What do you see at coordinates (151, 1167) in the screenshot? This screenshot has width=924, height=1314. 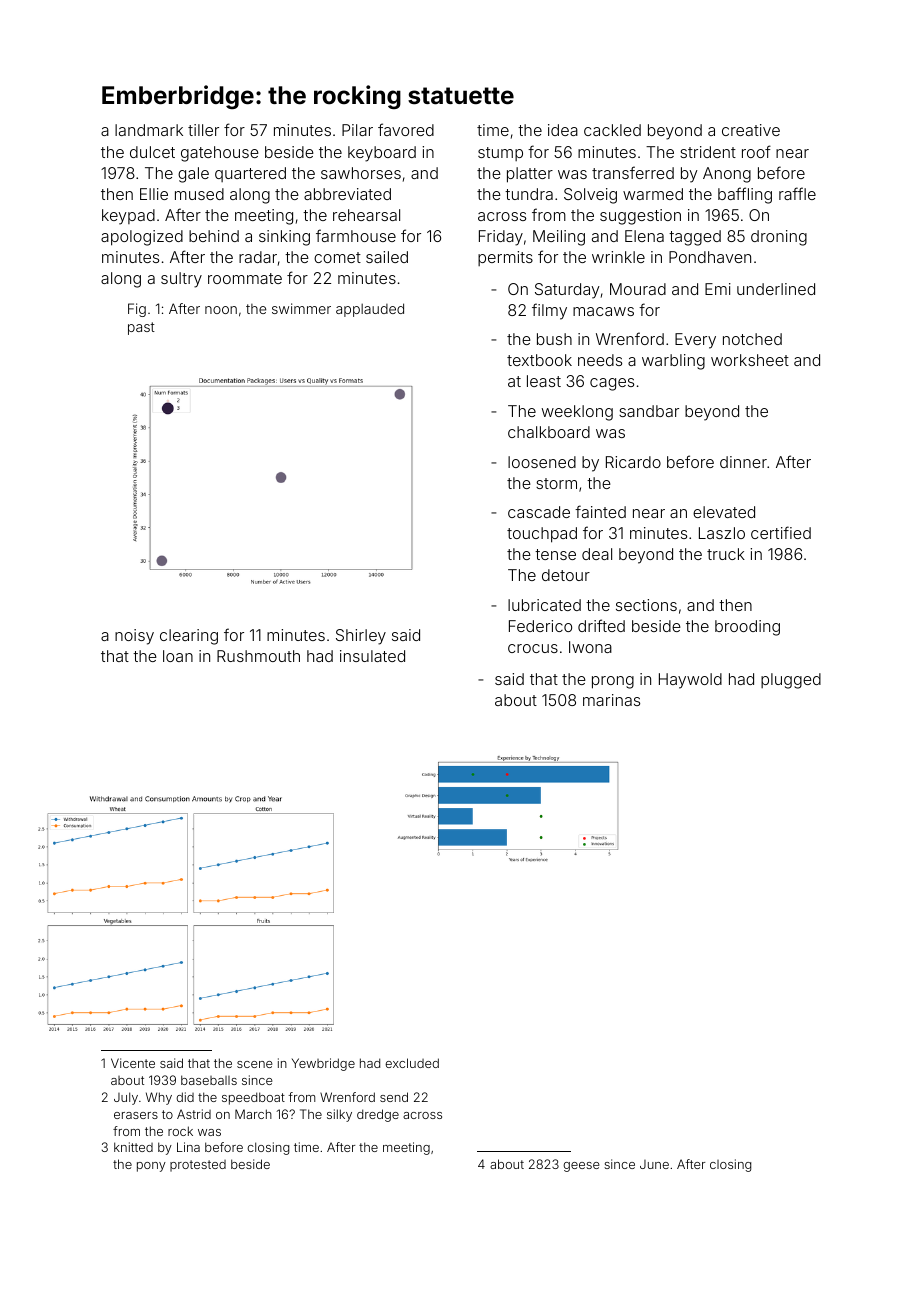 I see `pony` at bounding box center [151, 1167].
